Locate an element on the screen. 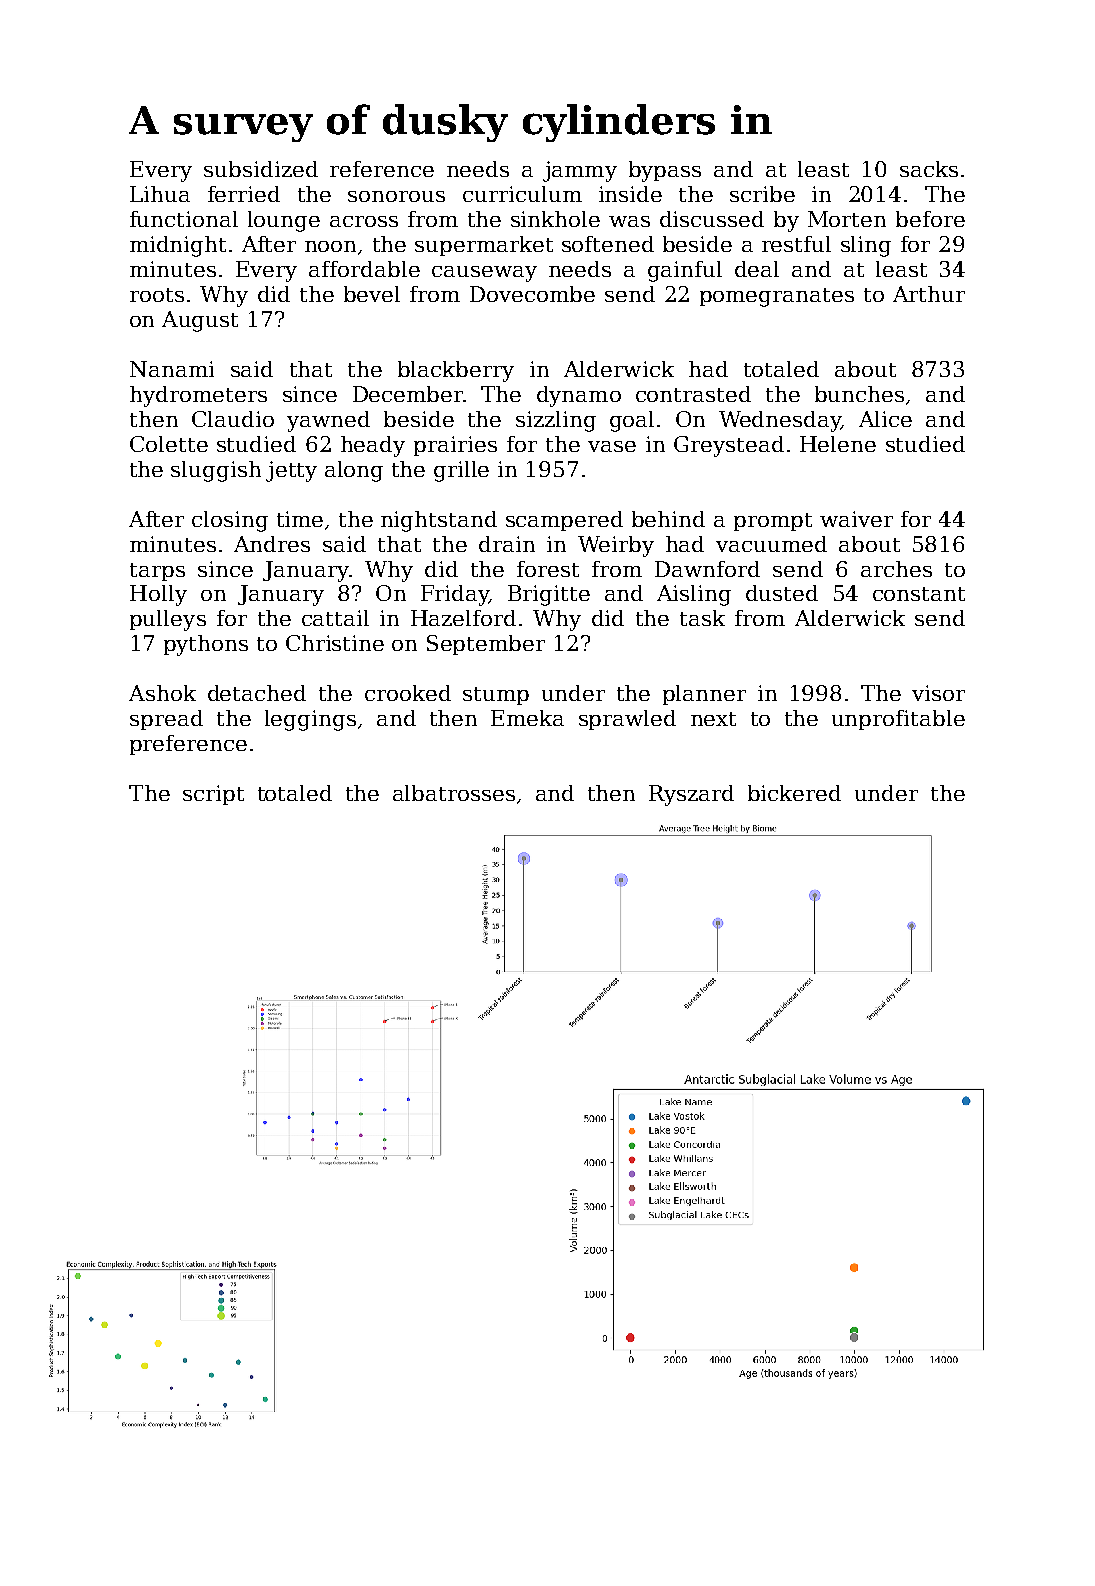 This screenshot has height=1586, width=1095. time is located at coordinates (300, 519).
